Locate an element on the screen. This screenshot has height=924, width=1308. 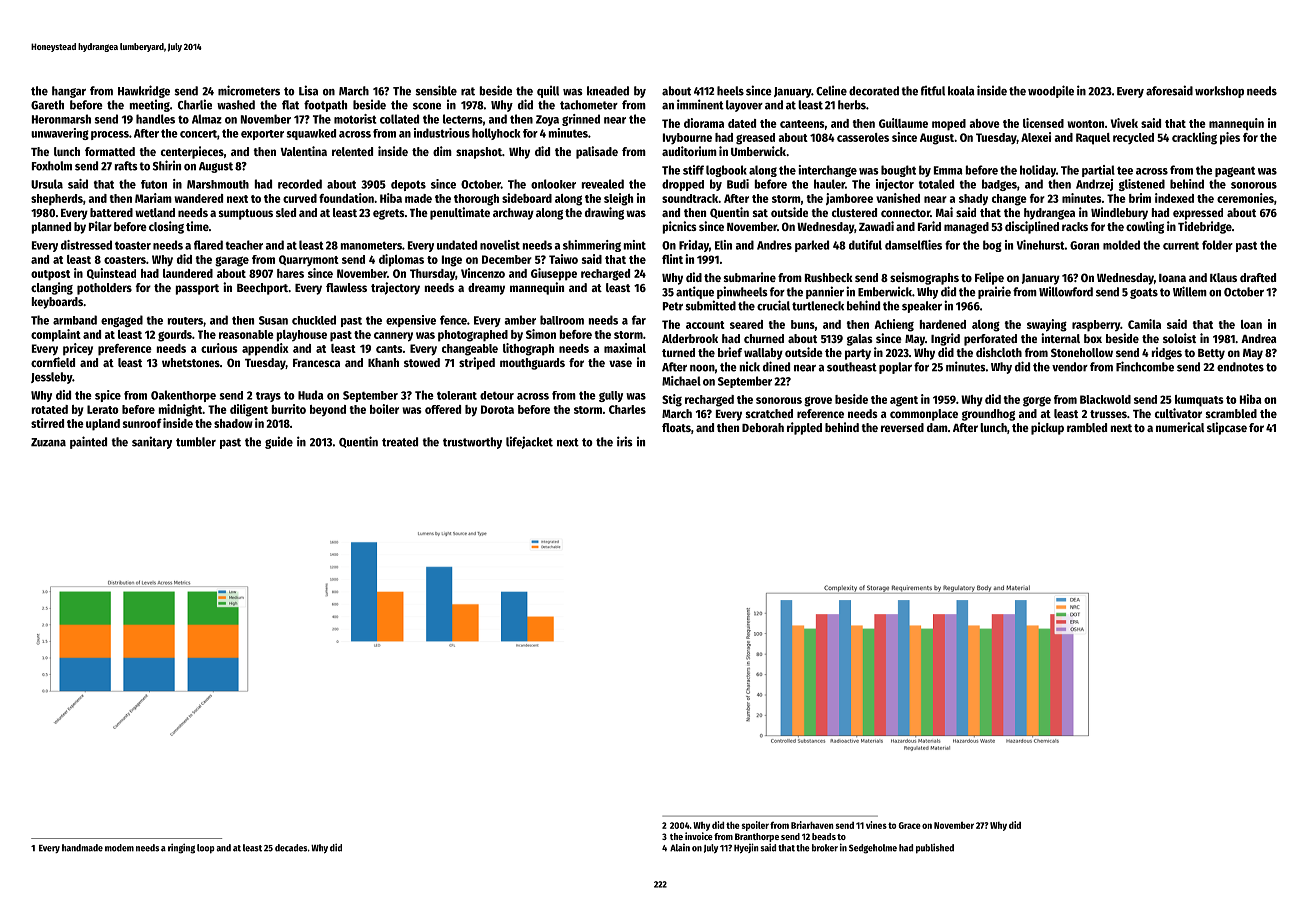
iris is located at coordinates (625, 441).
